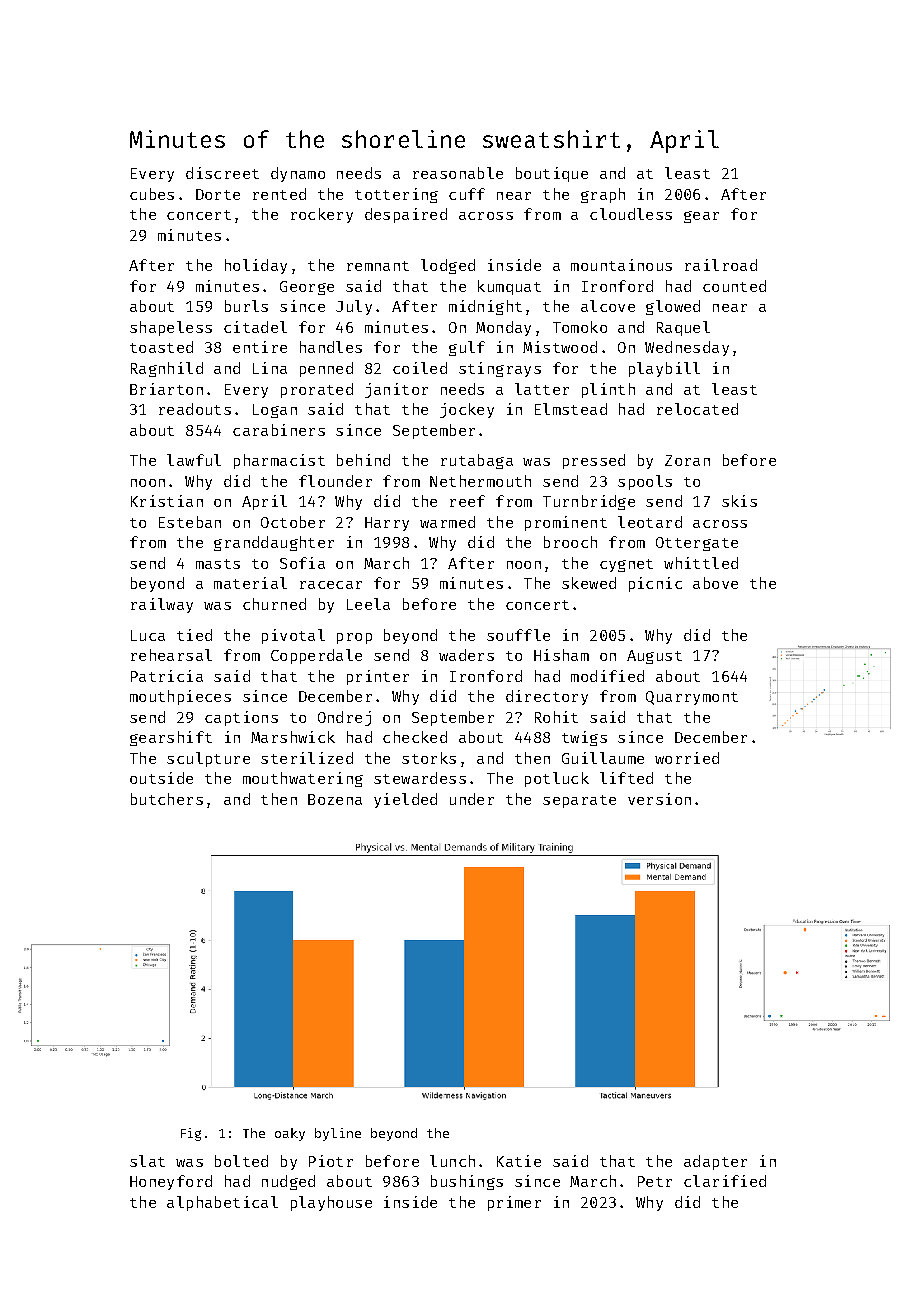  What do you see at coordinates (687, 758) in the page?
I see `worried` at bounding box center [687, 758].
